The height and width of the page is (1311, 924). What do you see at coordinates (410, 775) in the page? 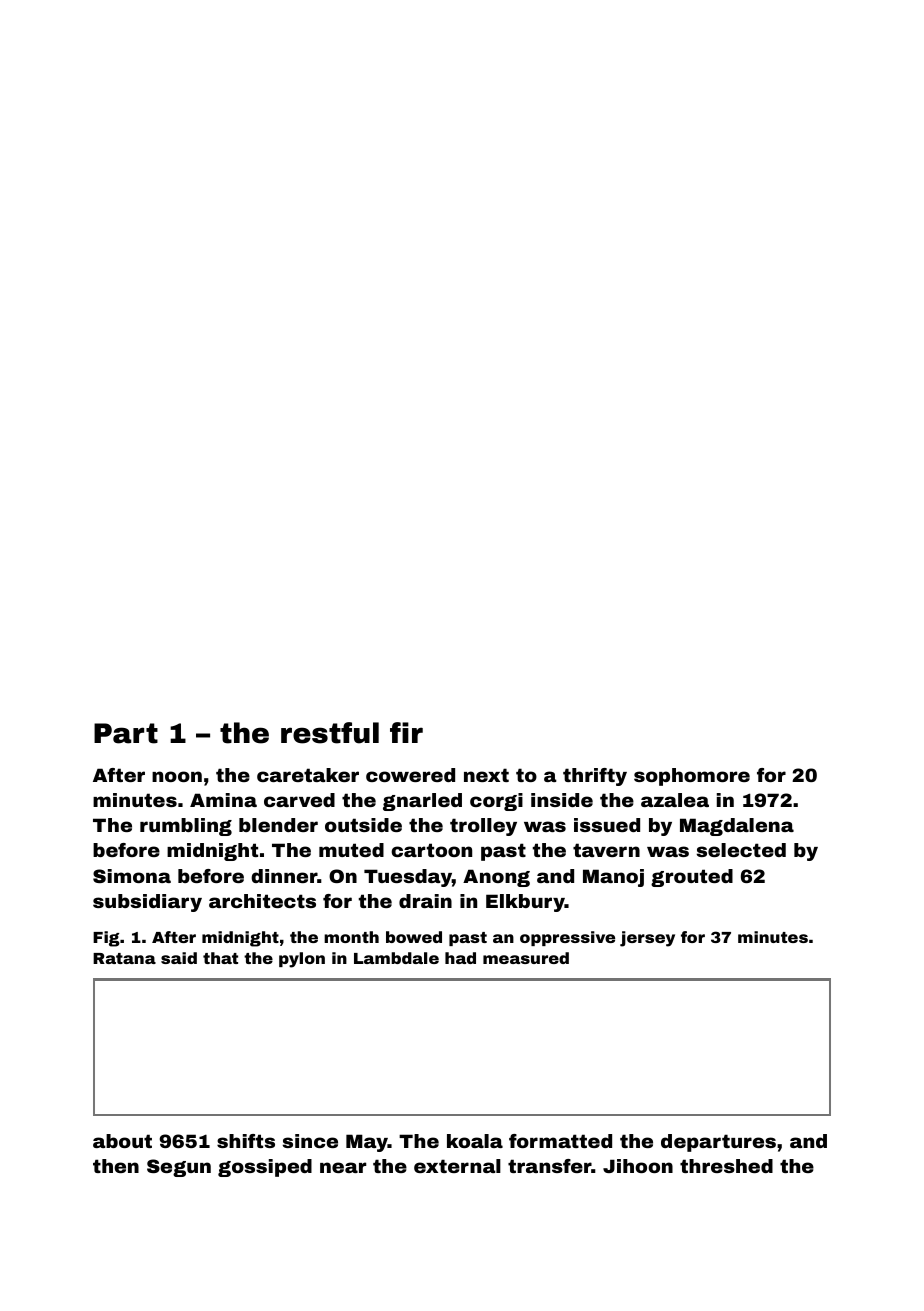
I see `cowered` at bounding box center [410, 775].
